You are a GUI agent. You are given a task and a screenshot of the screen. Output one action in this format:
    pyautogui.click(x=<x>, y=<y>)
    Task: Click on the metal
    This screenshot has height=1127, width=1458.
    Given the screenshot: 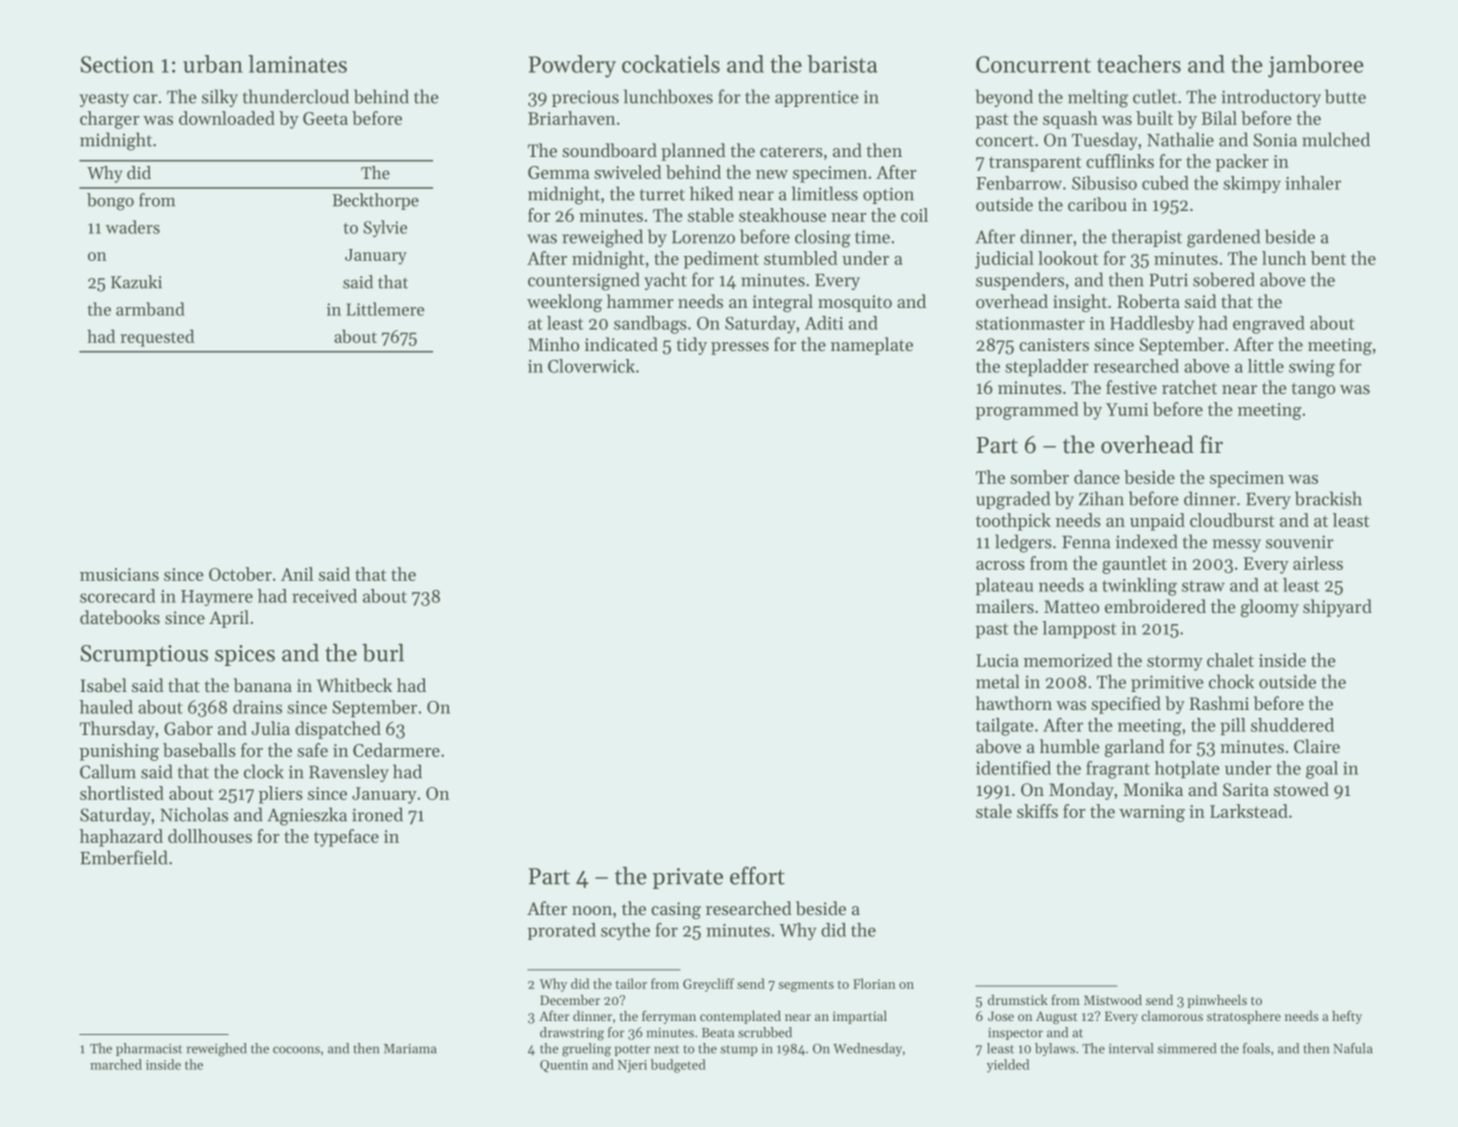 What is the action you would take?
    pyautogui.click(x=998, y=681)
